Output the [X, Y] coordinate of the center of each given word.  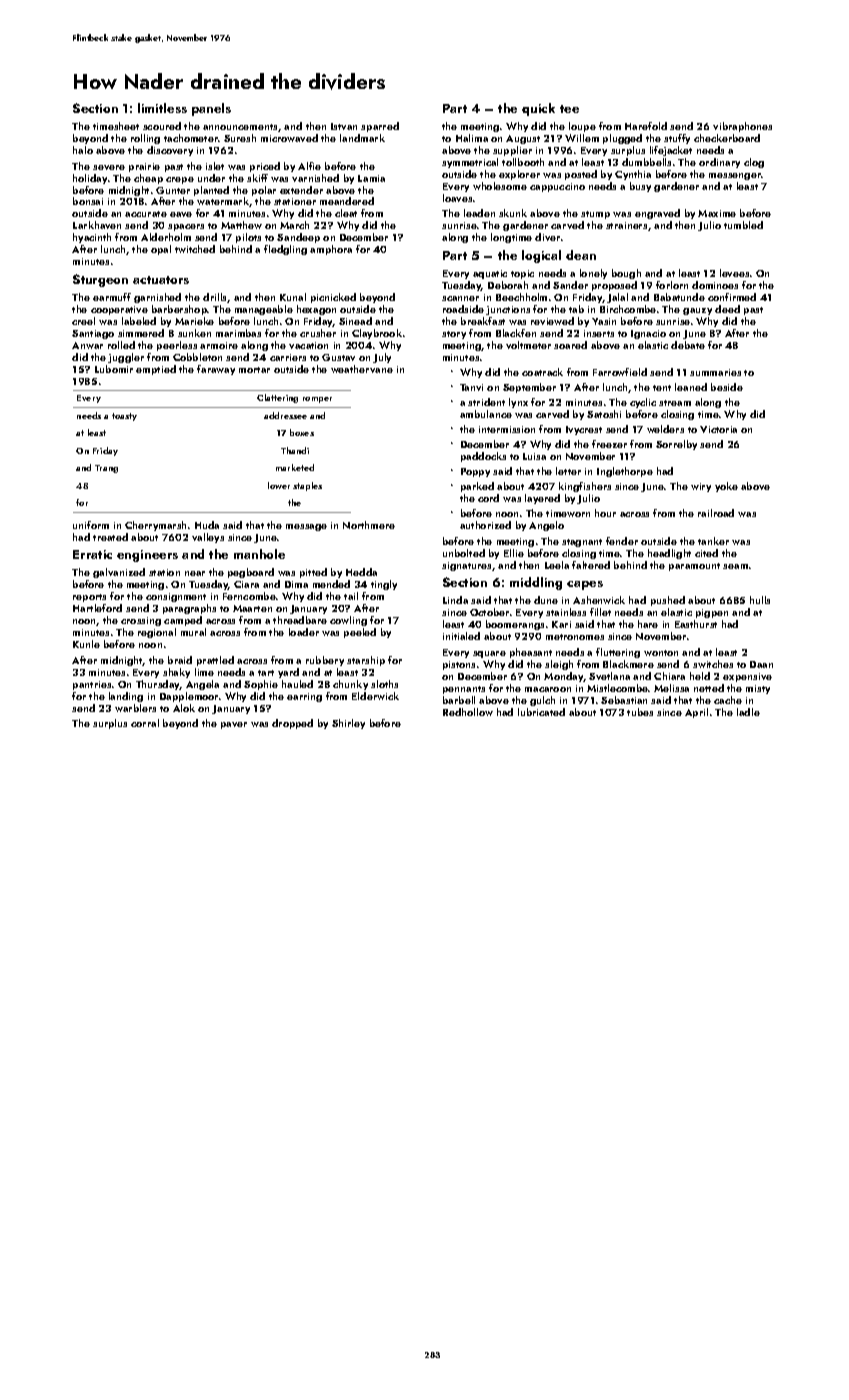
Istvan [344, 126]
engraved [657, 214]
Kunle [86, 644]
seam [735, 566]
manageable [264, 310]
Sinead [355, 321]
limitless [162, 108]
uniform [91, 525]
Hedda [361, 572]
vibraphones [742, 127]
